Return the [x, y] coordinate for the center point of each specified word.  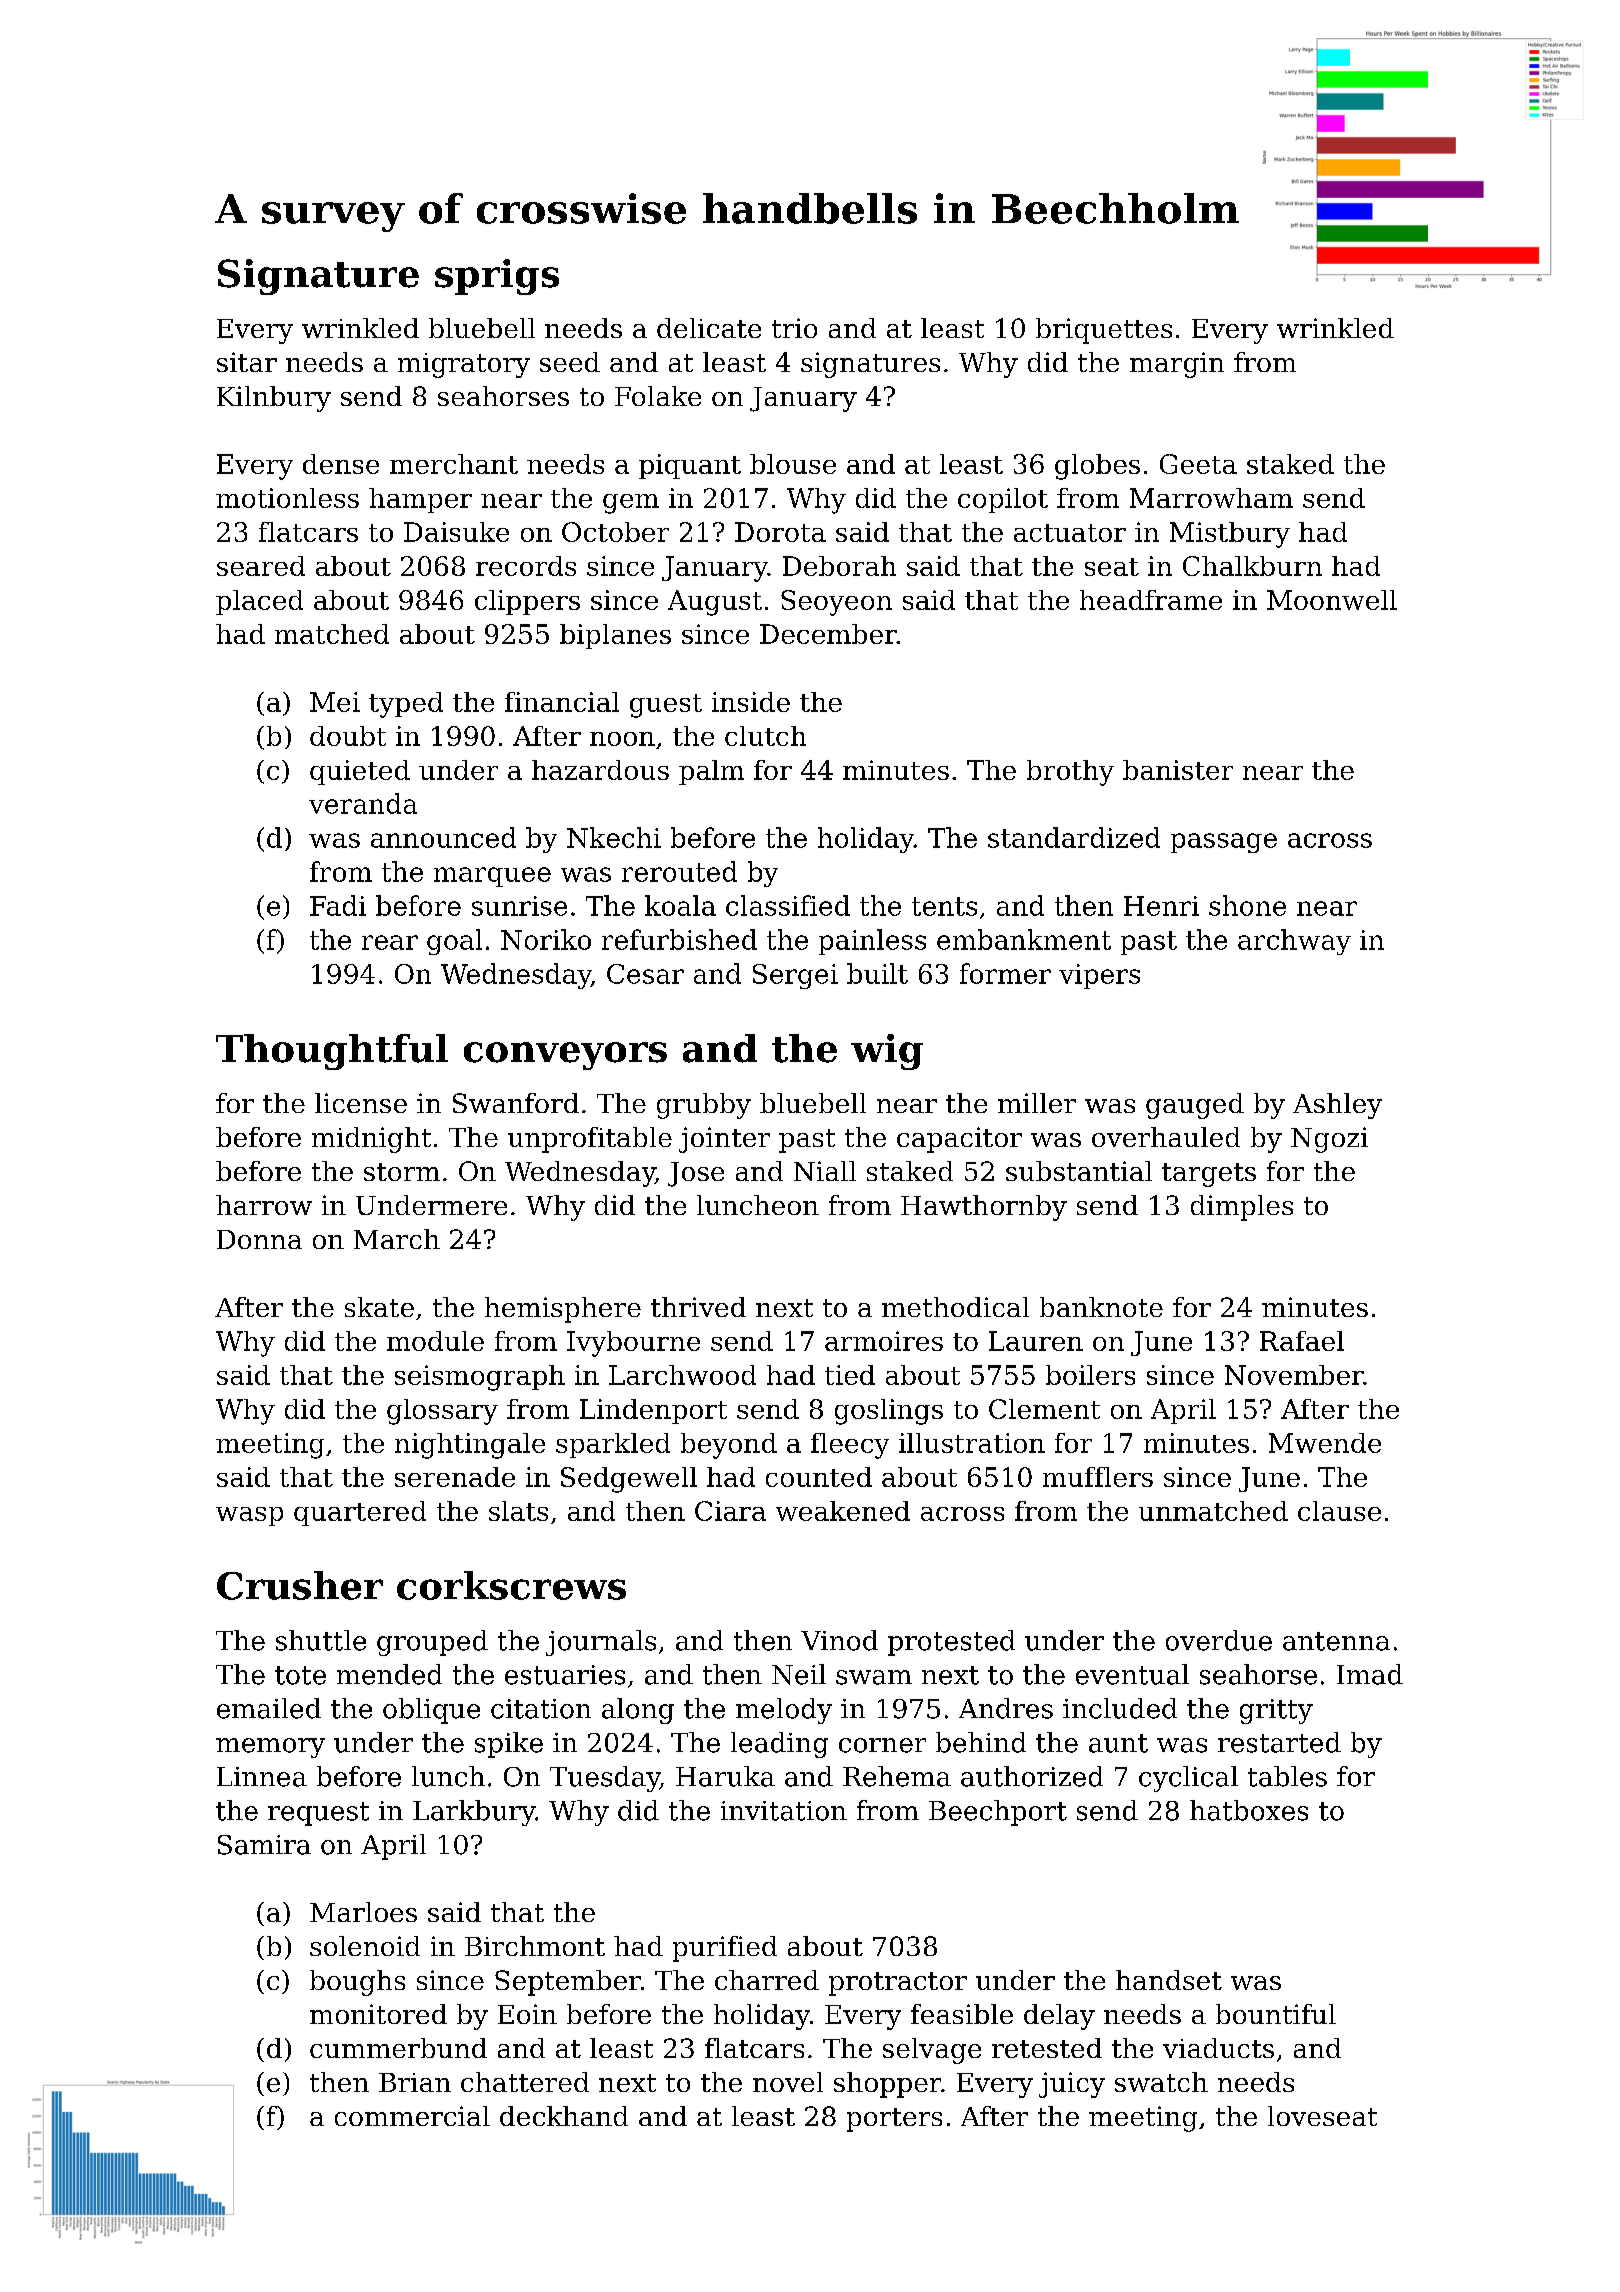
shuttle [321, 1640]
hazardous [600, 770]
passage [1224, 843]
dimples [1242, 1208]
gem [631, 504]
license [361, 1103]
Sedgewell [629, 1480]
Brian [415, 2082]
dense [341, 464]
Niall [825, 1171]
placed [259, 602]
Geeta [1198, 464]
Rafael [1302, 1341]
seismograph [480, 1378]
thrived [698, 1307]
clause [1339, 1511]
